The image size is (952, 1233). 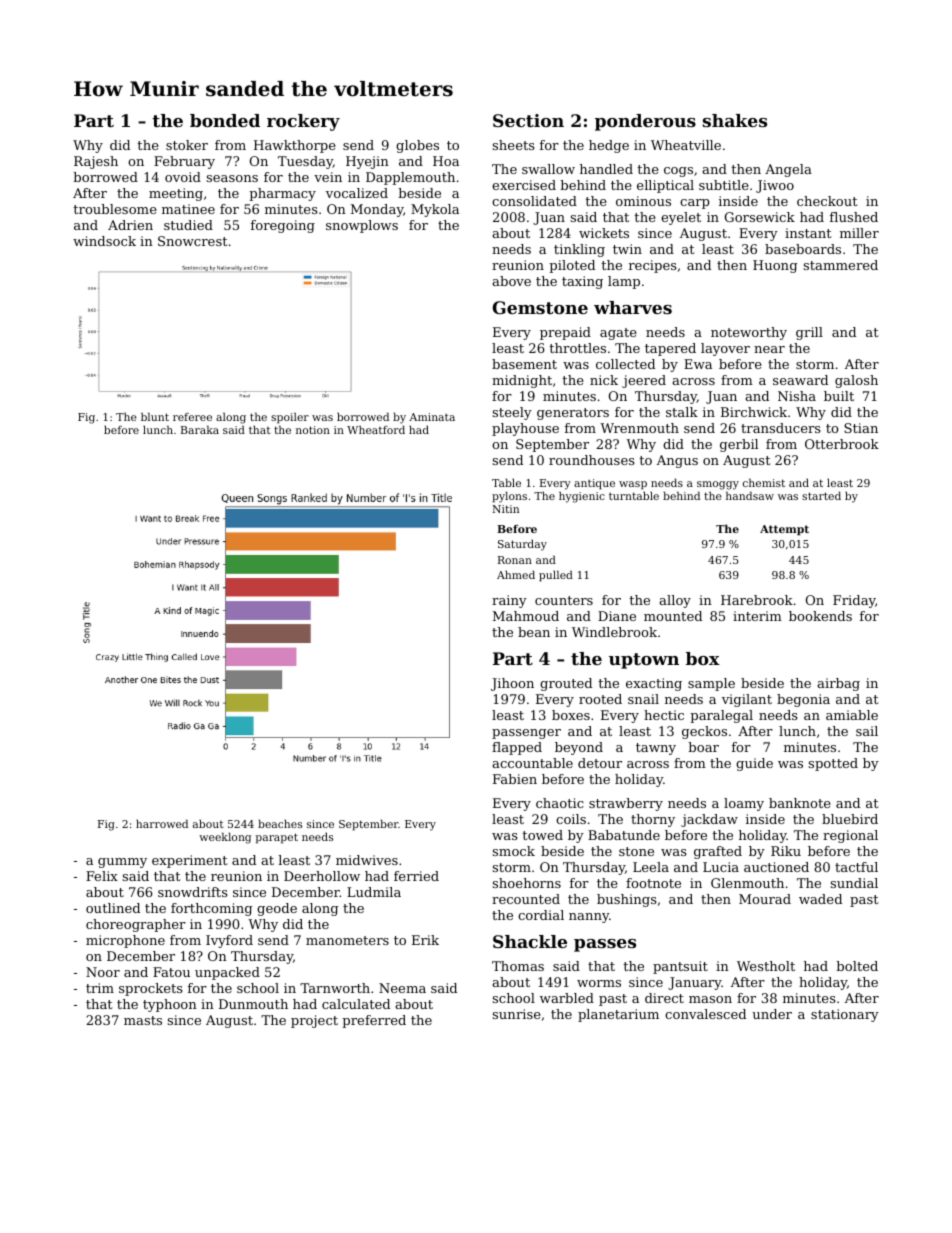 What do you see at coordinates (155, 416) in the screenshot?
I see `blunt` at bounding box center [155, 416].
